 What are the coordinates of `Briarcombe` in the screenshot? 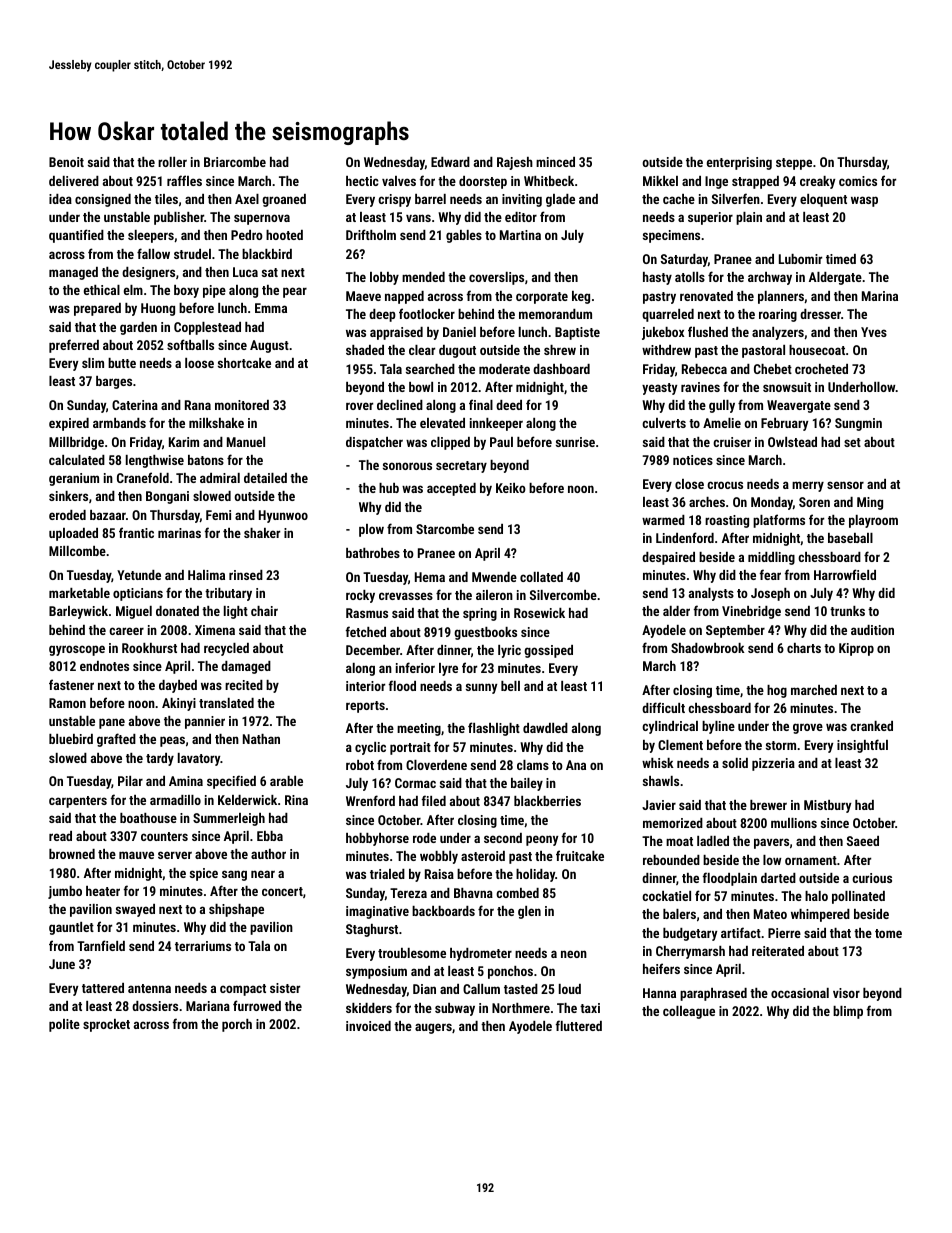 It's located at (235, 162).
